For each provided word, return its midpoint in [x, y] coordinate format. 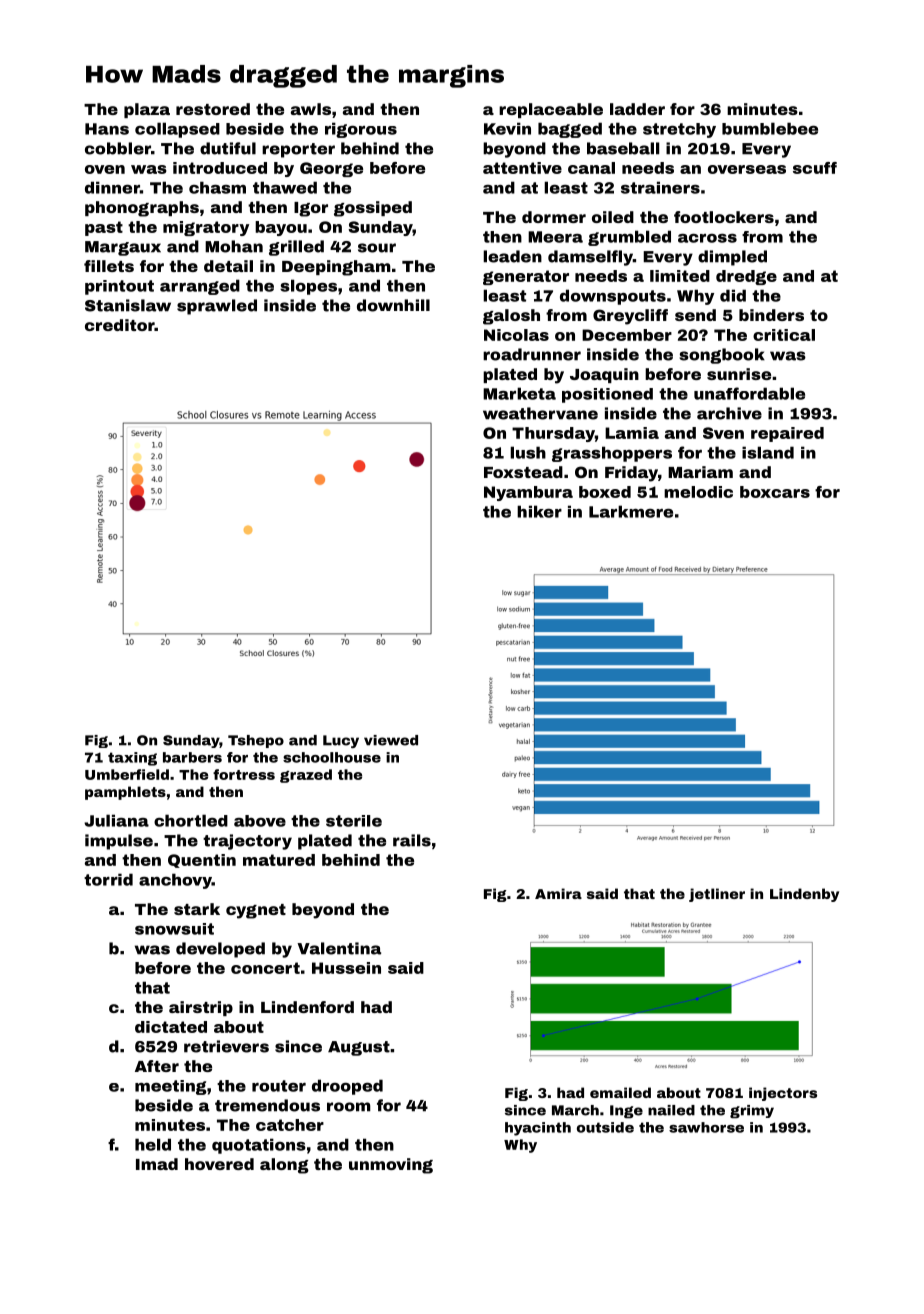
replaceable [551, 110]
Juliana [116, 820]
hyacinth [538, 1129]
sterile [354, 821]
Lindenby [804, 895]
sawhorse [706, 1127]
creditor [120, 325]
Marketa [519, 393]
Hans [107, 129]
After [157, 1066]
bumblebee [770, 128]
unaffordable [749, 393]
